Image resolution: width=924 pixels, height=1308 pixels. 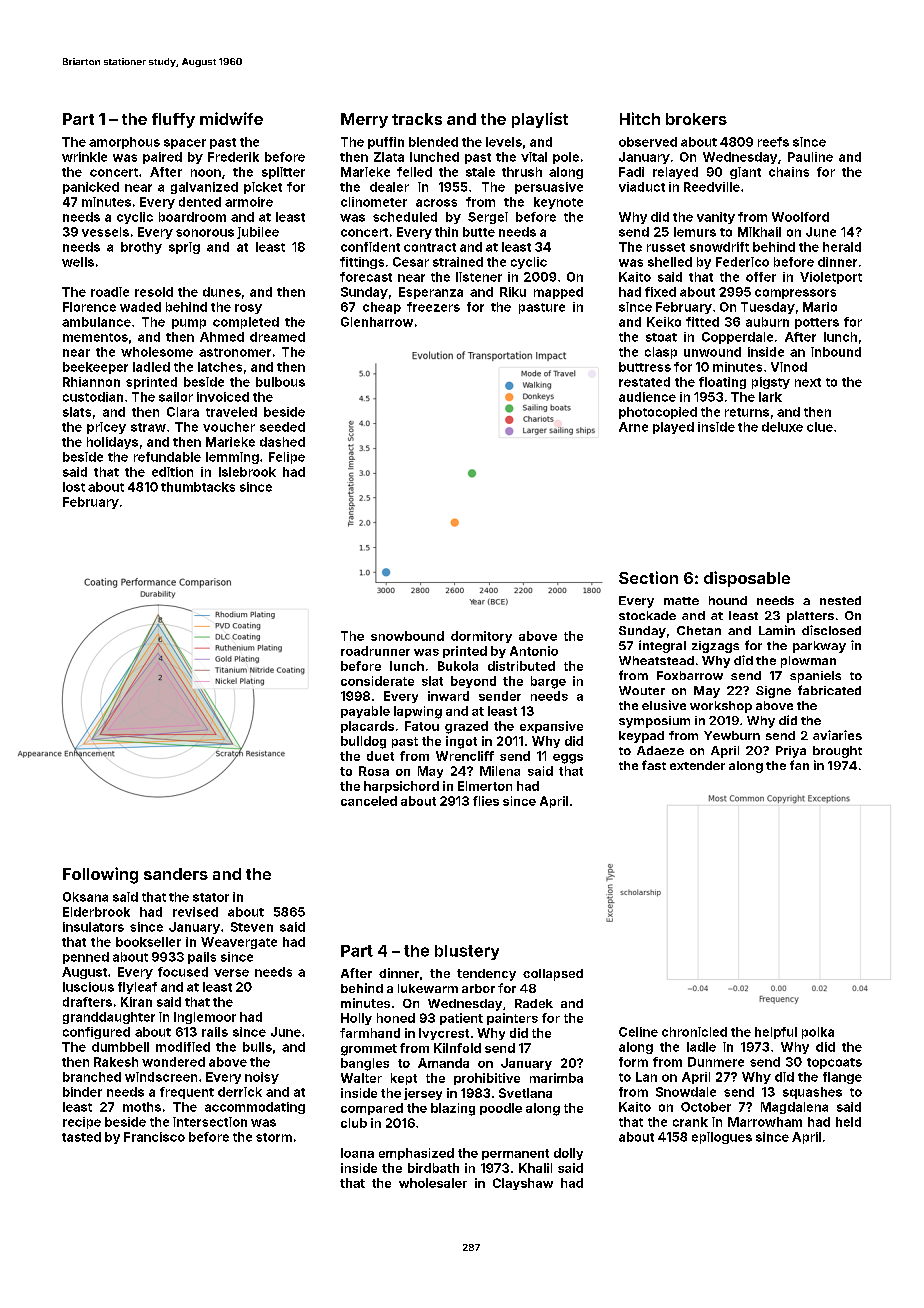 What do you see at coordinates (773, 142) in the document?
I see `reefs` at bounding box center [773, 142].
